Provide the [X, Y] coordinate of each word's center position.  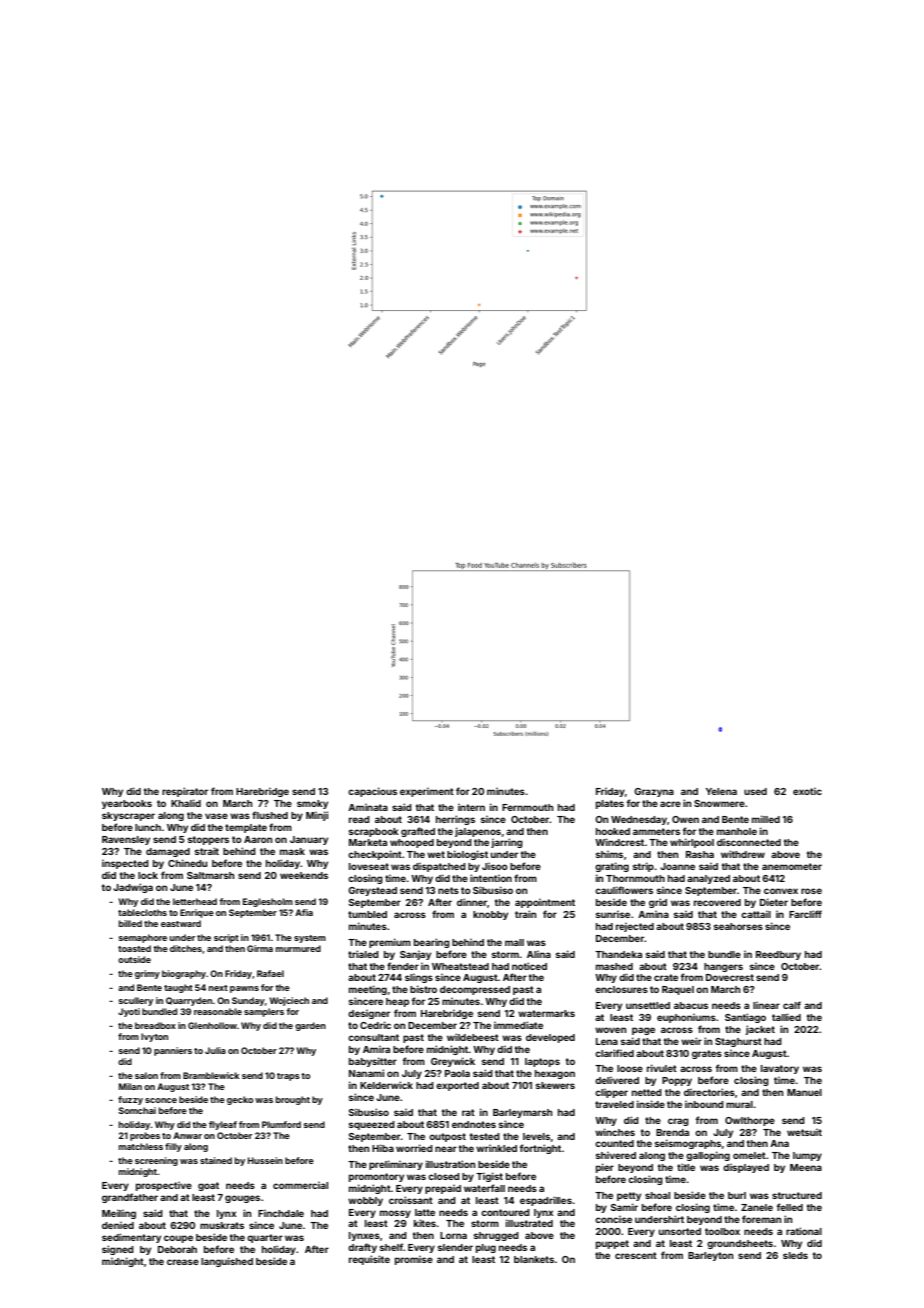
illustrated [529, 1223]
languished [227, 1262]
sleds [795, 1255]
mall [514, 942]
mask [292, 851]
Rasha [700, 854]
